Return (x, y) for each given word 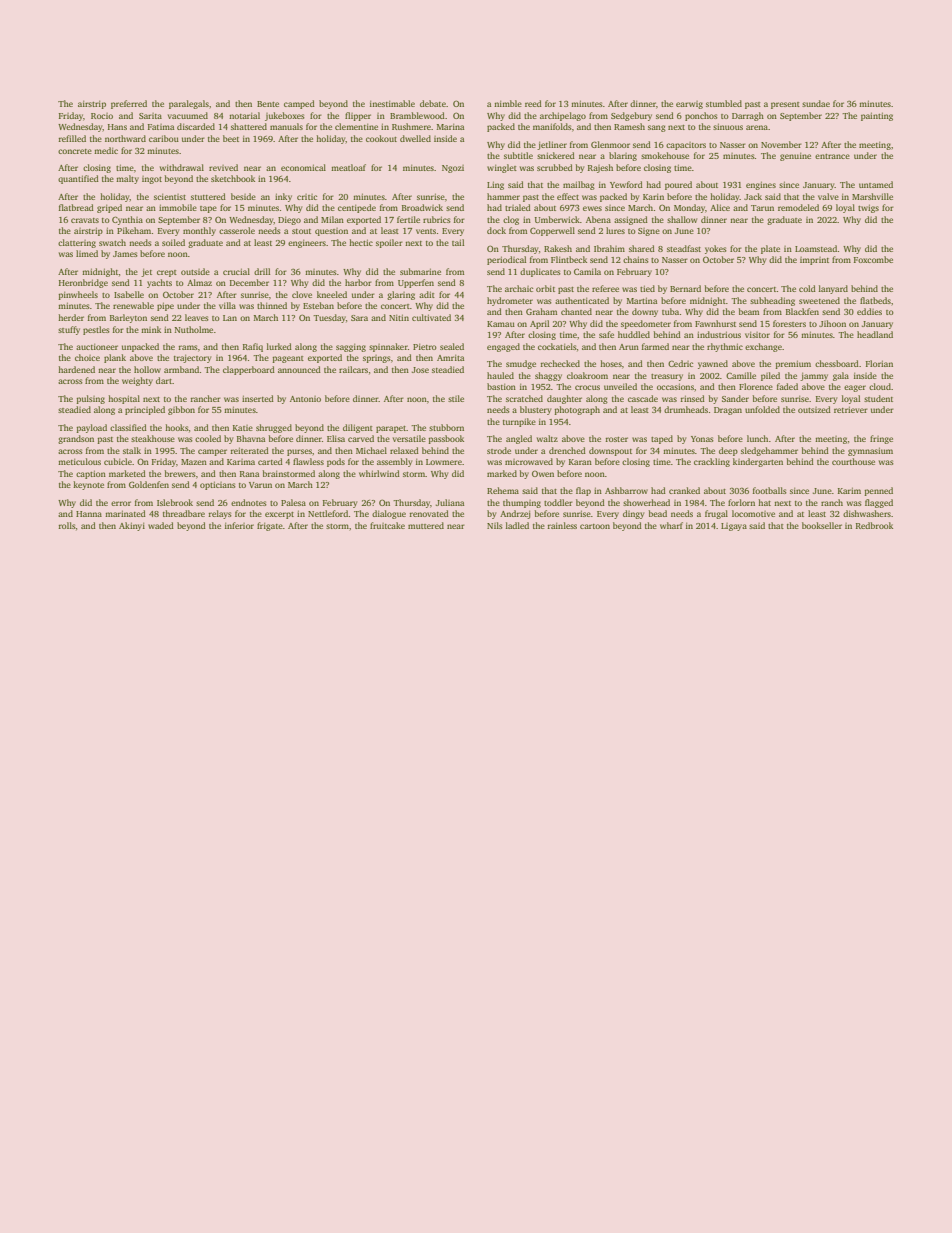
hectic (361, 242)
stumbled (724, 103)
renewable (133, 305)
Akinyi (132, 526)
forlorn (741, 502)
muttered (426, 525)
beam (749, 311)
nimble (508, 103)
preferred (129, 104)
